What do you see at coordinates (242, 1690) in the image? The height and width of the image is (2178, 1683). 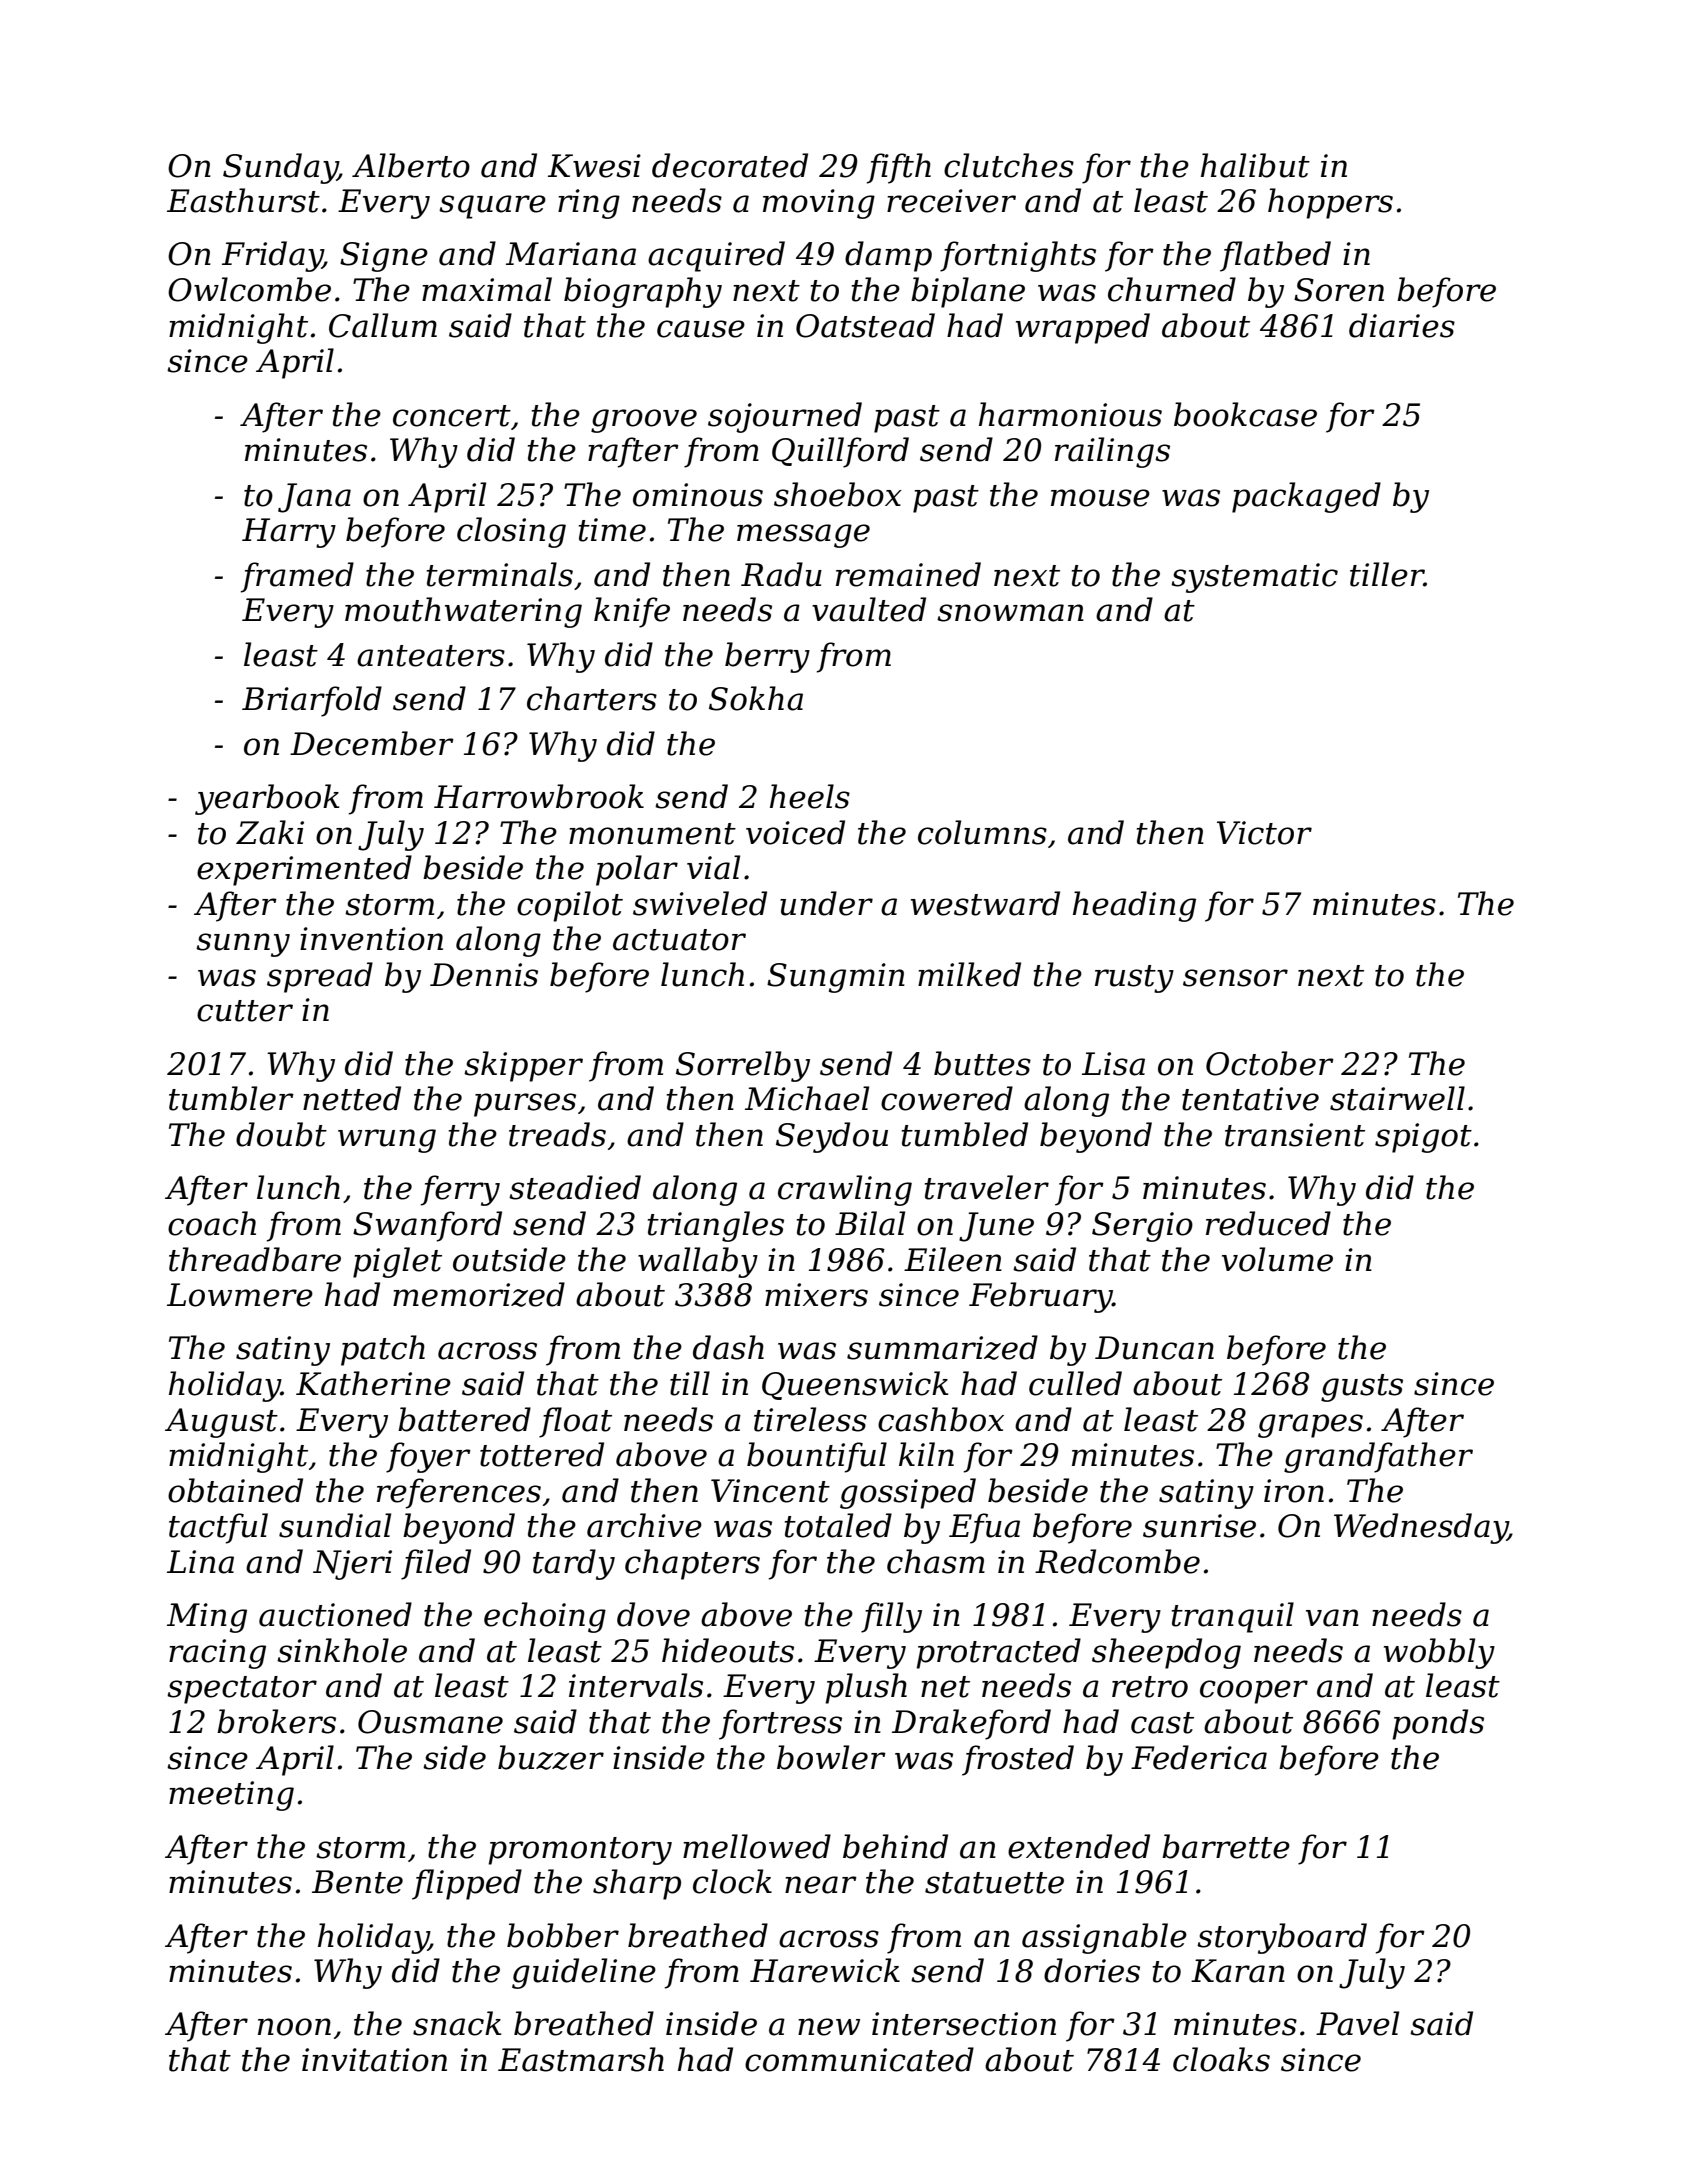 I see `spectator` at bounding box center [242, 1690].
